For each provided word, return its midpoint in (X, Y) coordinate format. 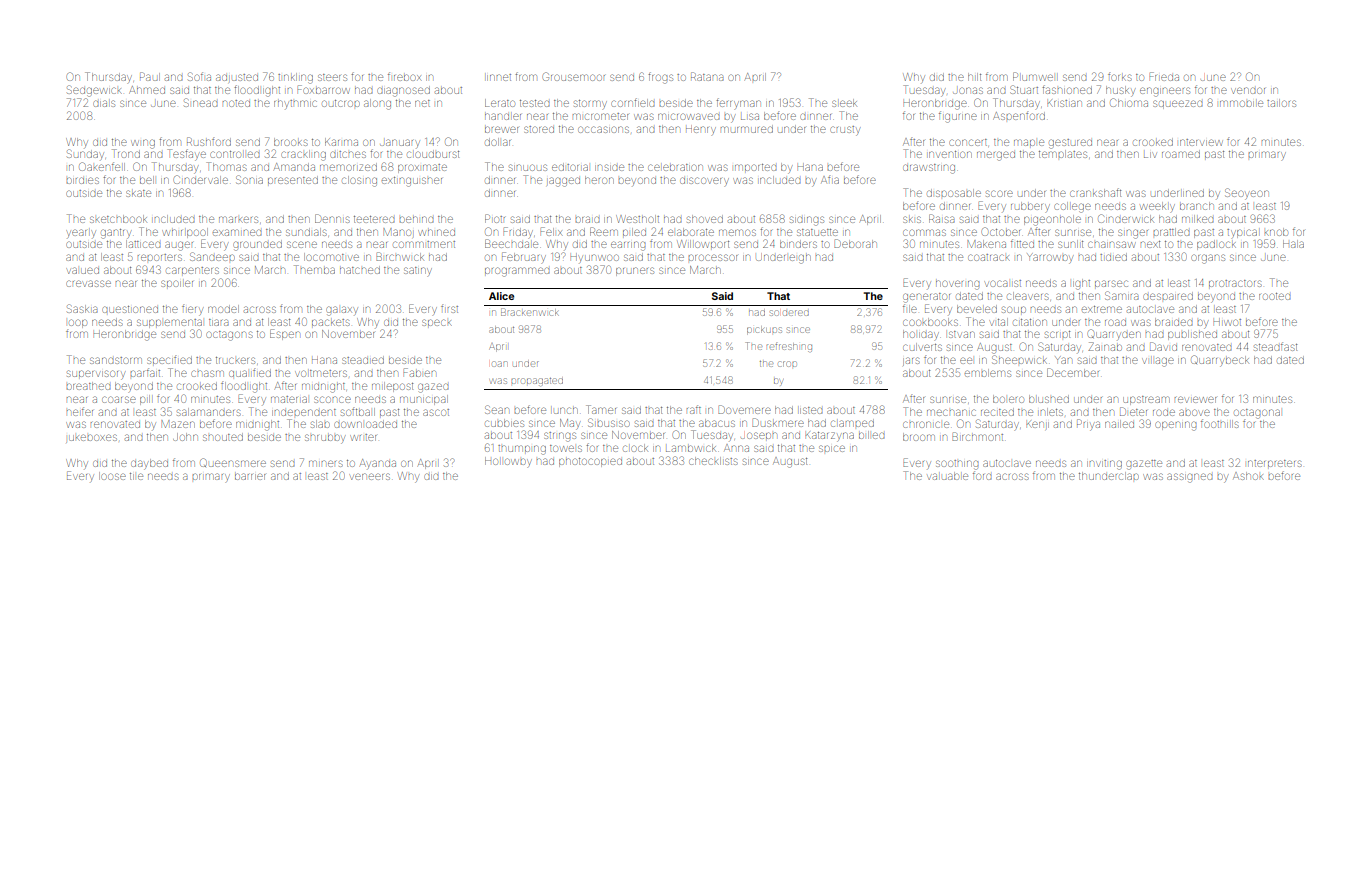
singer (1133, 234)
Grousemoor (573, 76)
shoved (705, 219)
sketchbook (118, 219)
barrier (250, 476)
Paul (150, 76)
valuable (947, 476)
